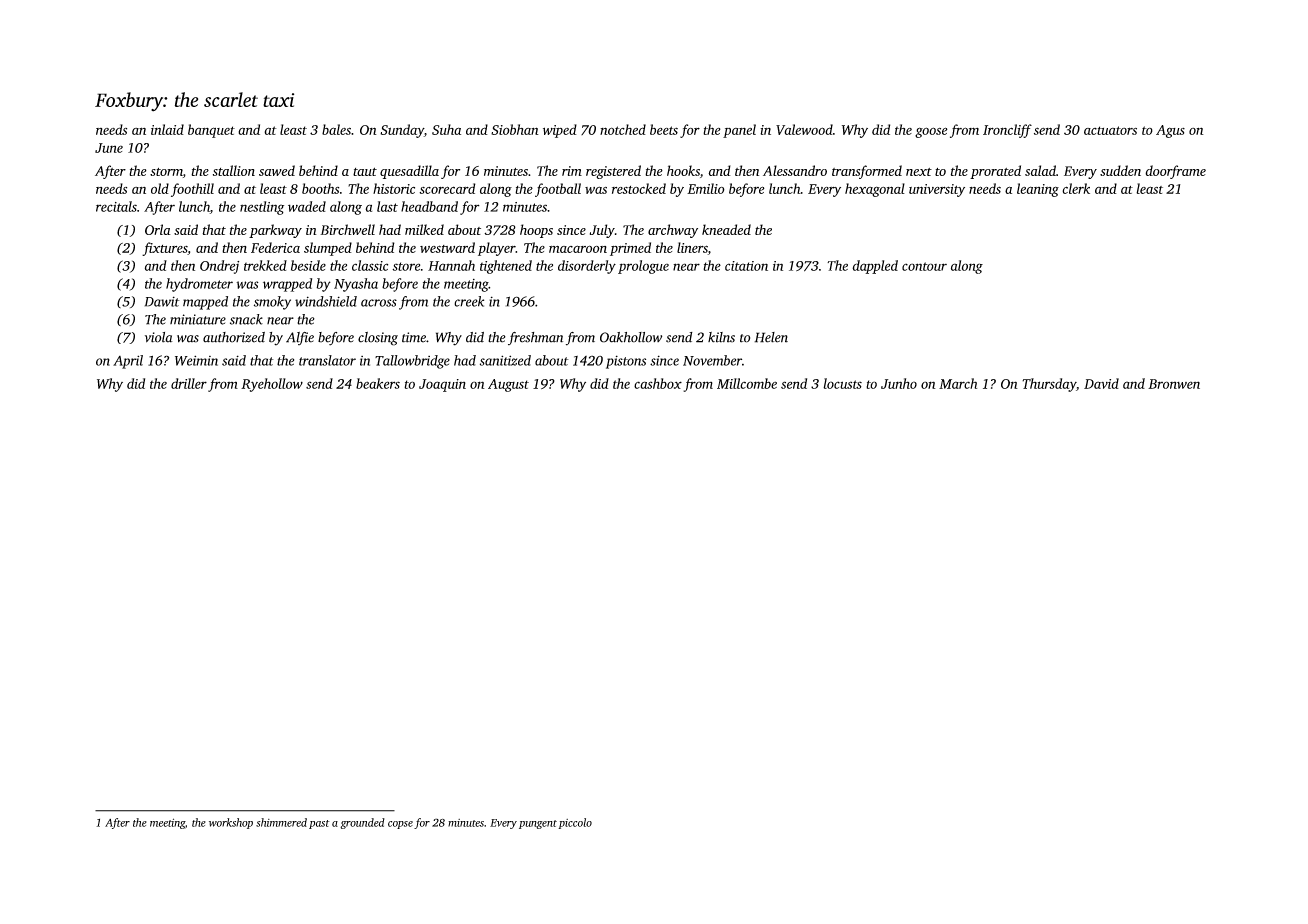 Image resolution: width=1308 pixels, height=924 pixels. What do you see at coordinates (189, 383) in the screenshot?
I see `driller` at bounding box center [189, 383].
